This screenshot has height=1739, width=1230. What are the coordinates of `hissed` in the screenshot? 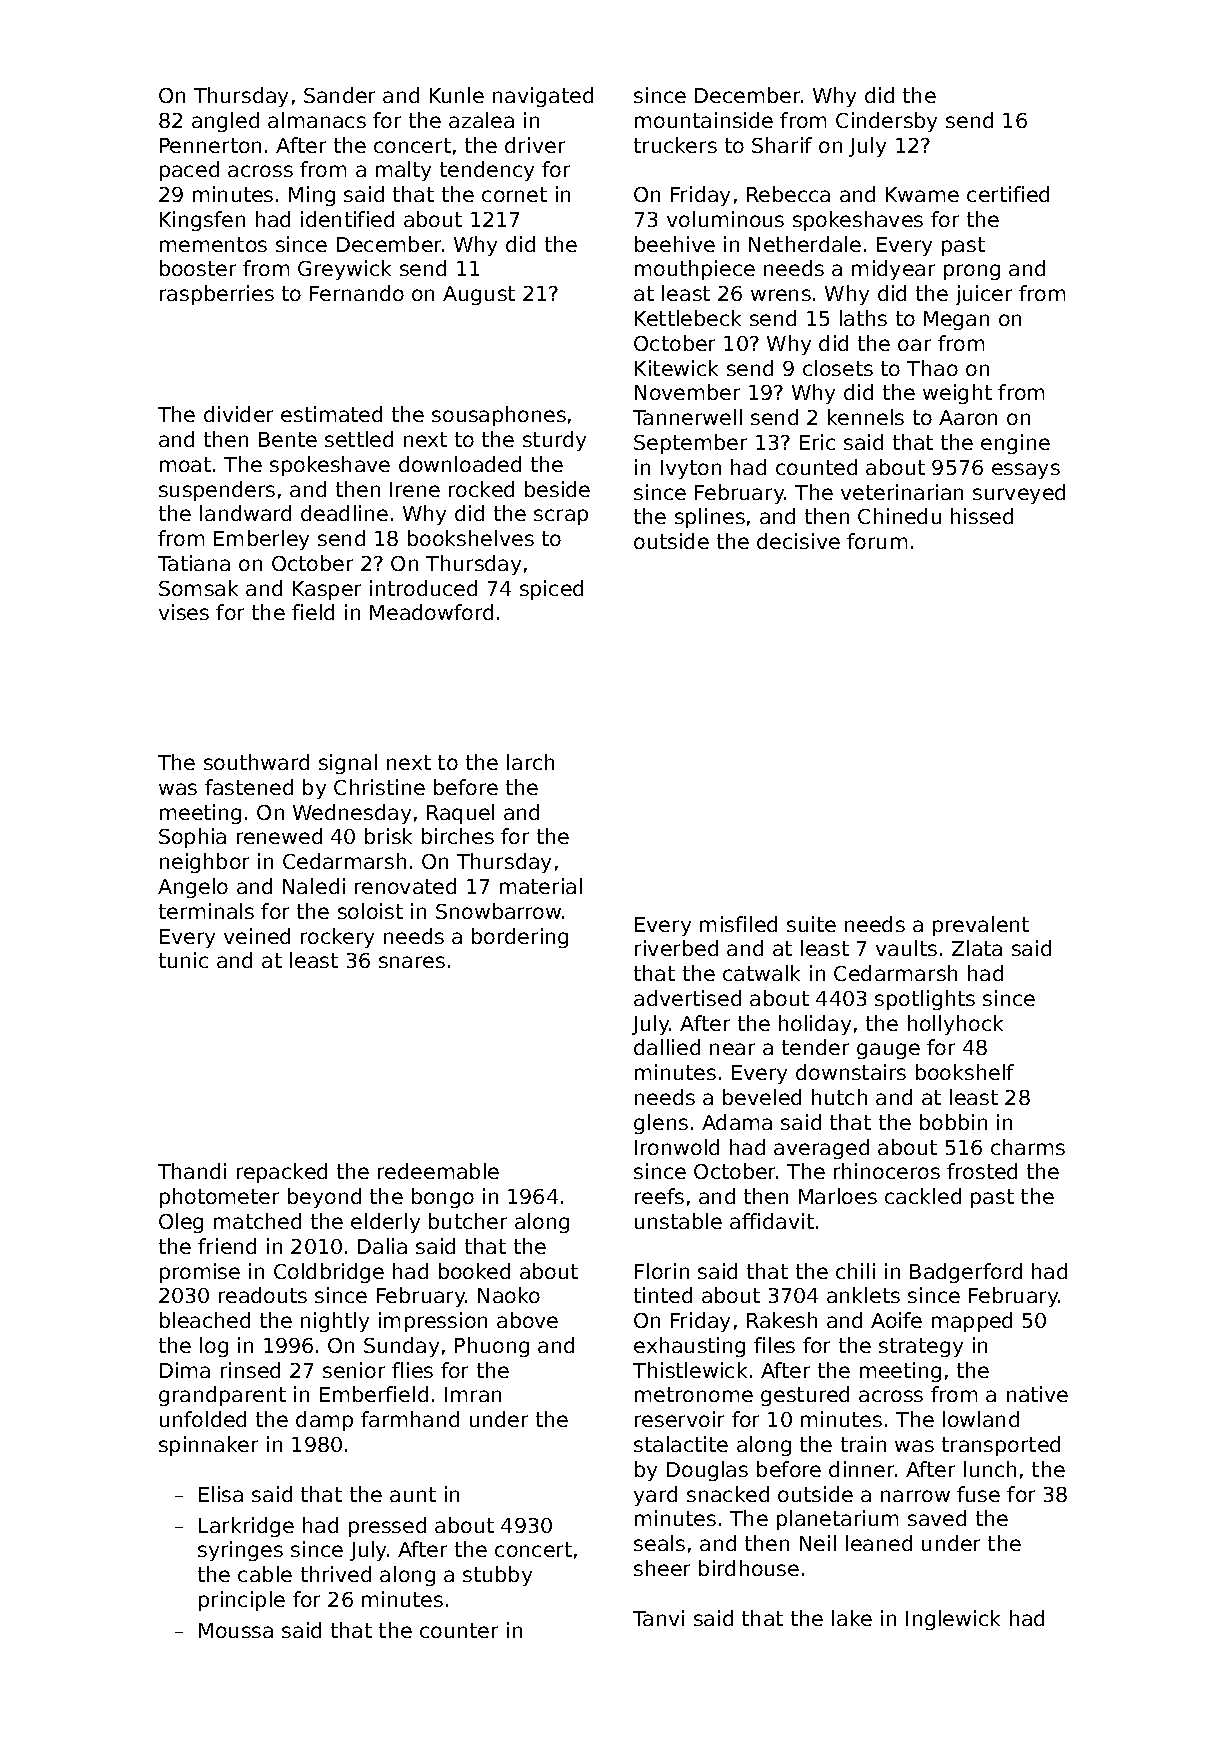 It's located at (982, 516).
